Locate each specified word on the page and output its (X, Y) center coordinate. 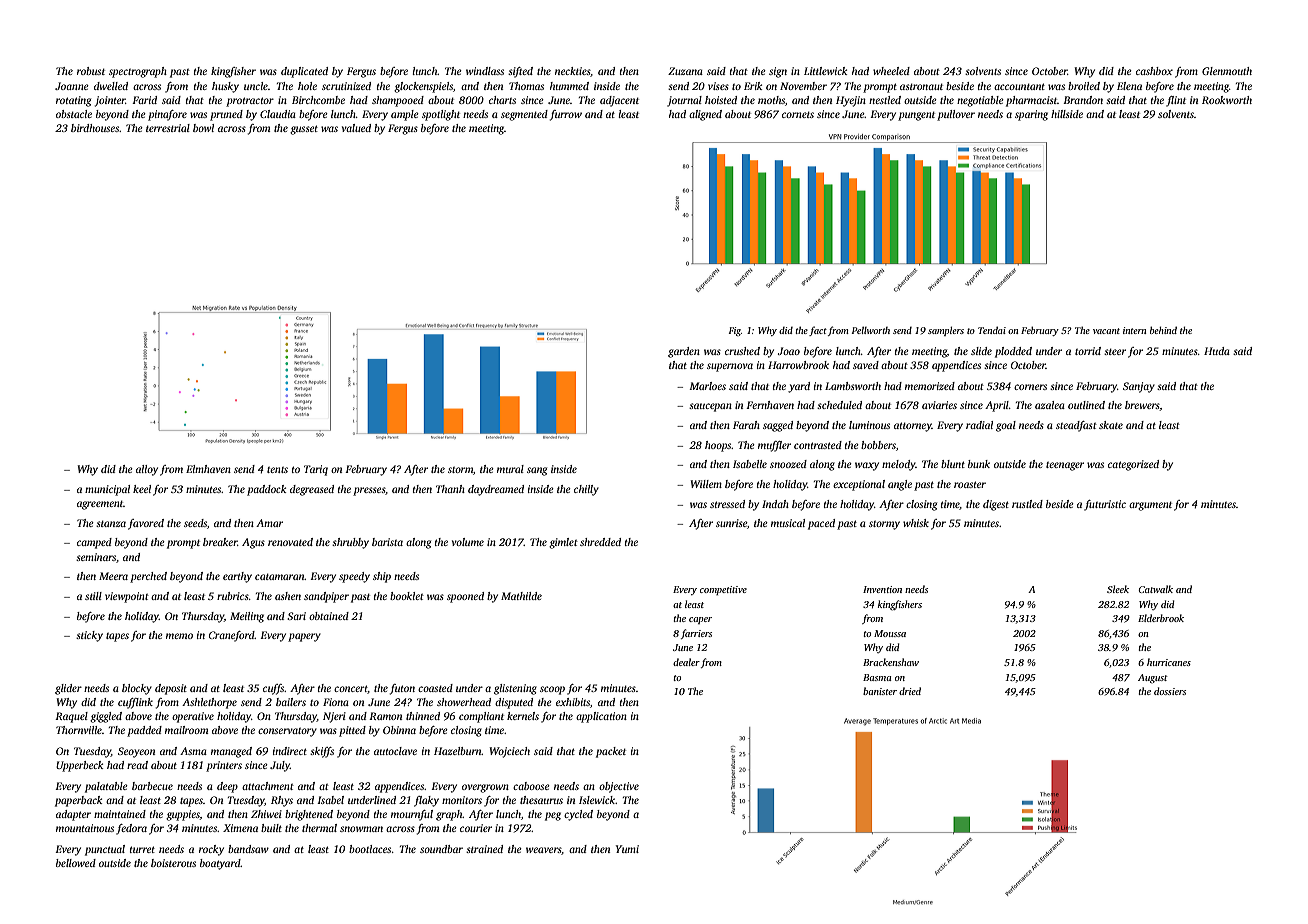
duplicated (304, 72)
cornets (798, 115)
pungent (916, 116)
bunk (979, 464)
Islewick (597, 800)
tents (277, 470)
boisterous (173, 863)
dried (910, 691)
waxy (867, 466)
